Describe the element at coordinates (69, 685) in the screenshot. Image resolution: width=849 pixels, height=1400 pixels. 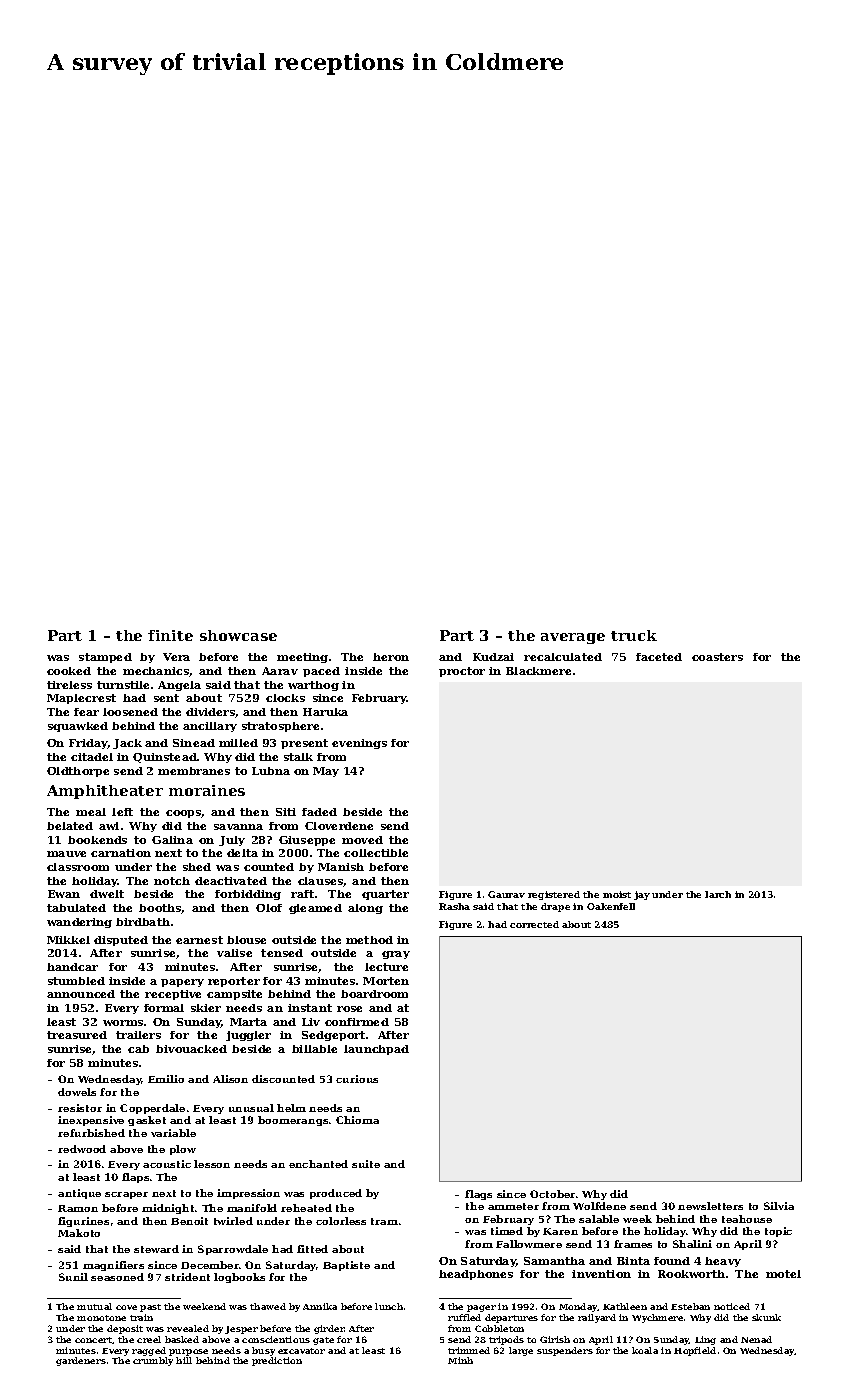
I see `tireless` at that location.
